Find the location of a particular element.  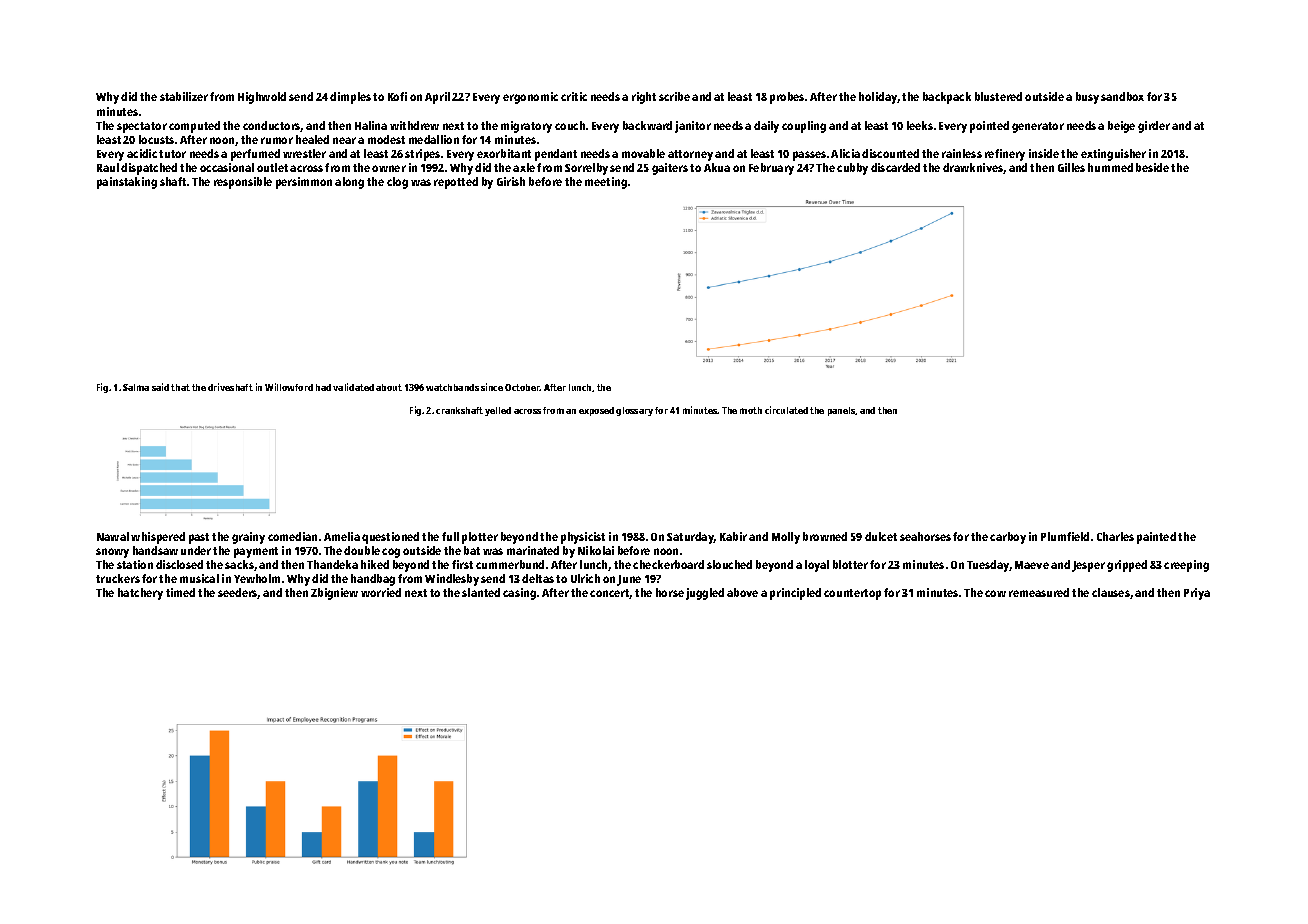

circulated is located at coordinates (786, 410).
